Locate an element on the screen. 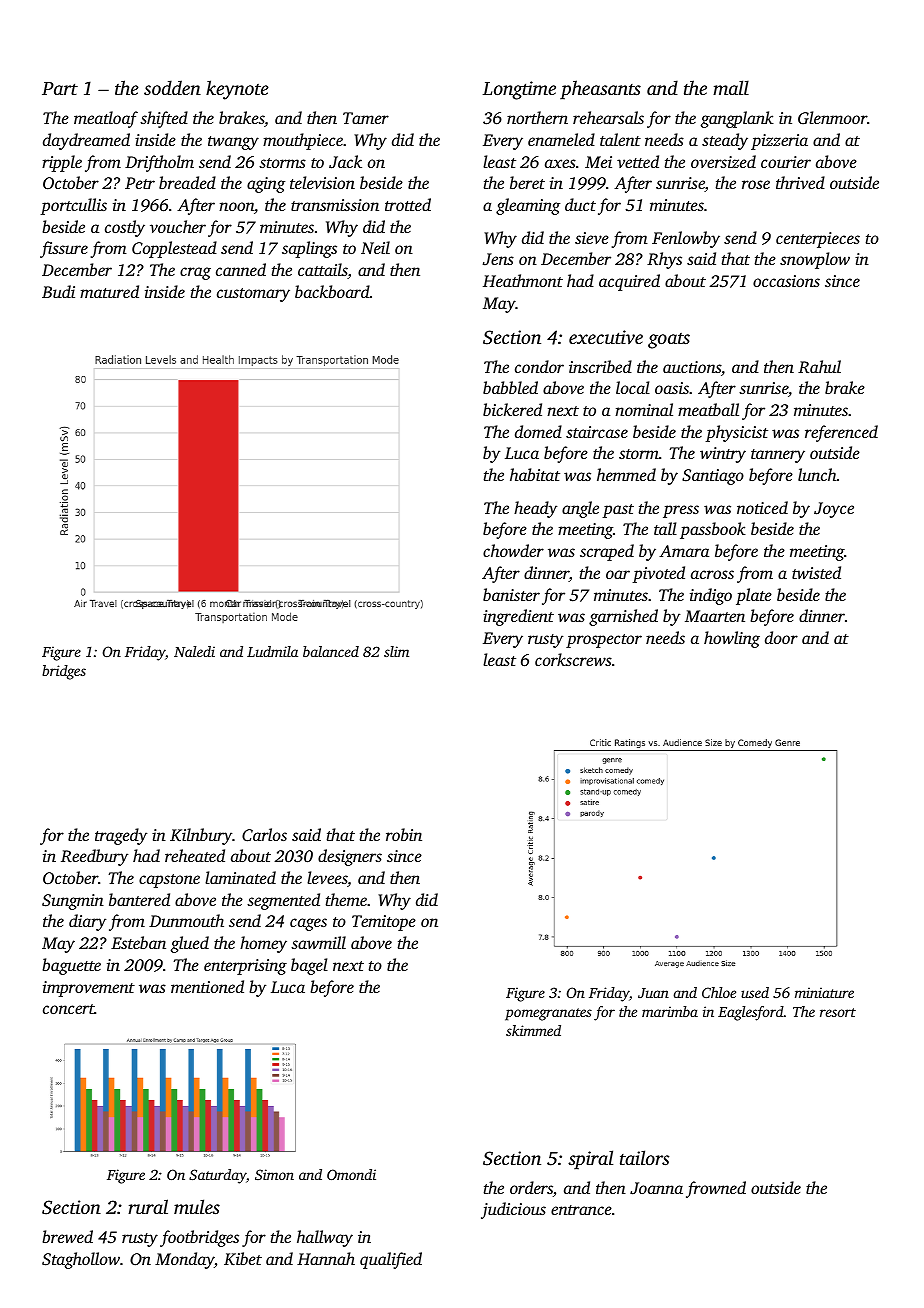 Image resolution: width=924 pixels, height=1308 pixels. breaded is located at coordinates (187, 182).
